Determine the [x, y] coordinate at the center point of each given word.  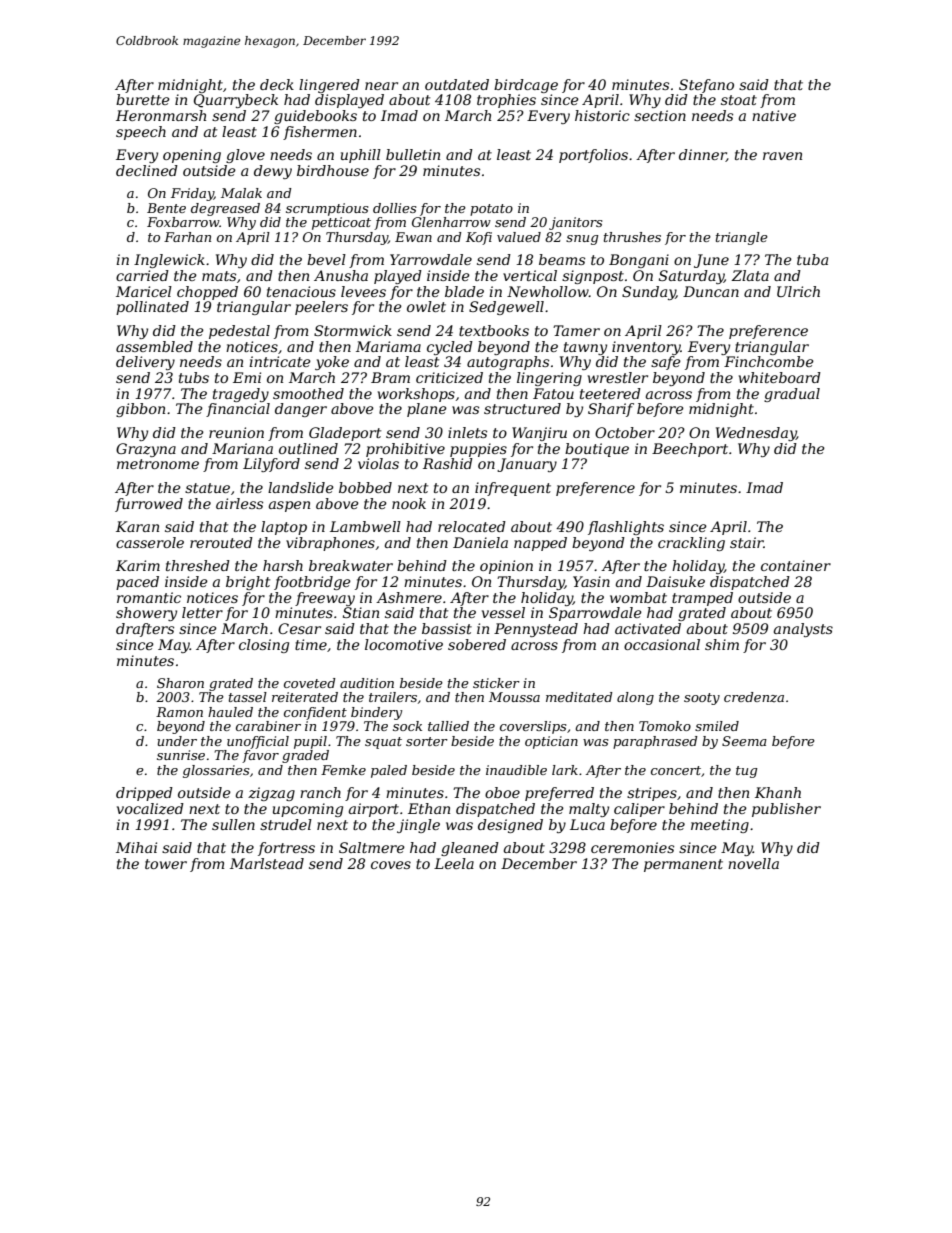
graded [305, 756]
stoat [739, 100]
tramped [702, 599]
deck [277, 84]
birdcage [526, 86]
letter [202, 612]
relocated [472, 526]
